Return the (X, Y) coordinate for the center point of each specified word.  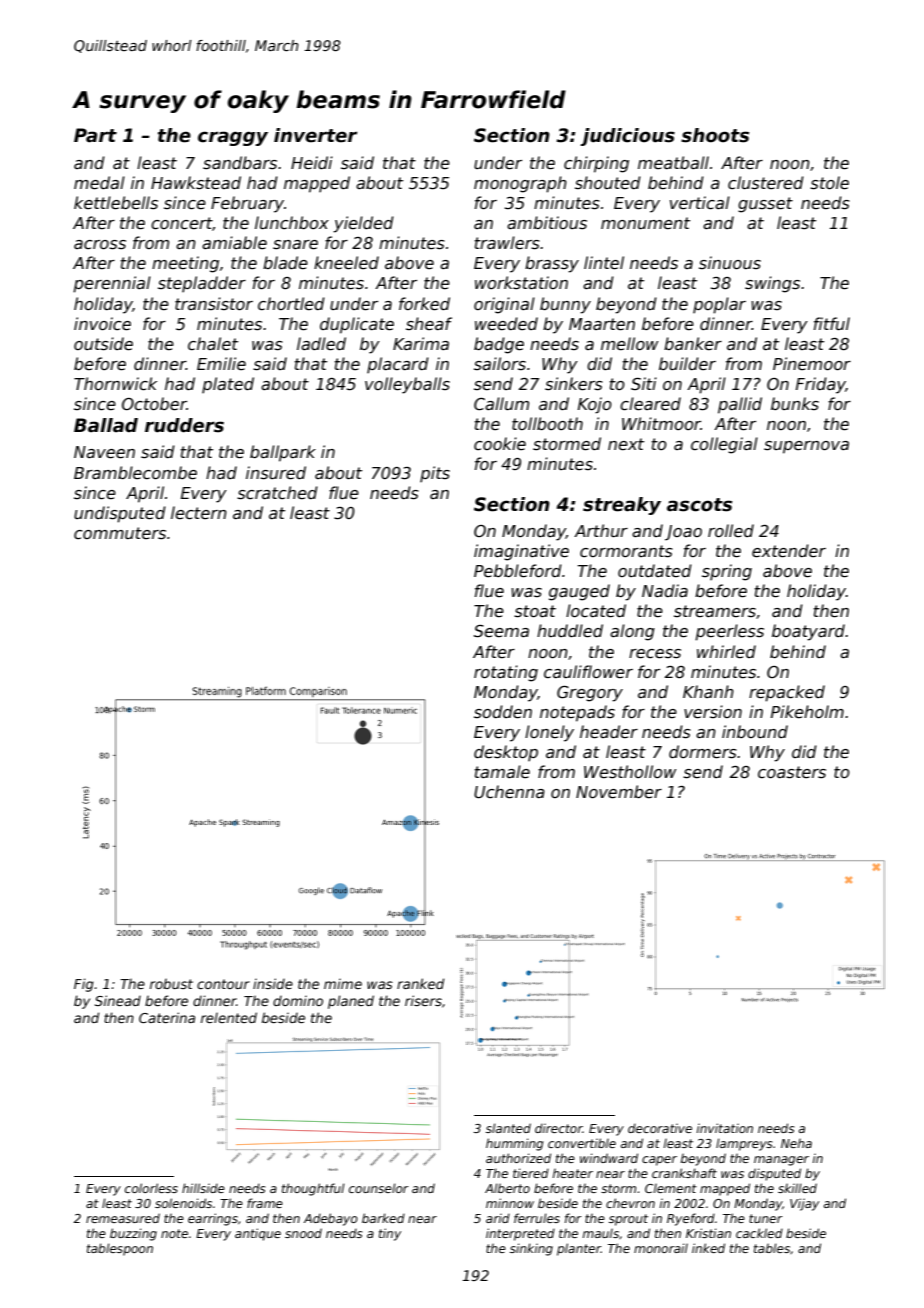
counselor (379, 1188)
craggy (233, 138)
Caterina (167, 1017)
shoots (715, 135)
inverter (315, 135)
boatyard (808, 632)
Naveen (104, 452)
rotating (506, 673)
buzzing (133, 1234)
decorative (660, 1128)
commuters (120, 533)
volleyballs (407, 385)
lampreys (744, 1144)
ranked (420, 983)
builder (687, 363)
